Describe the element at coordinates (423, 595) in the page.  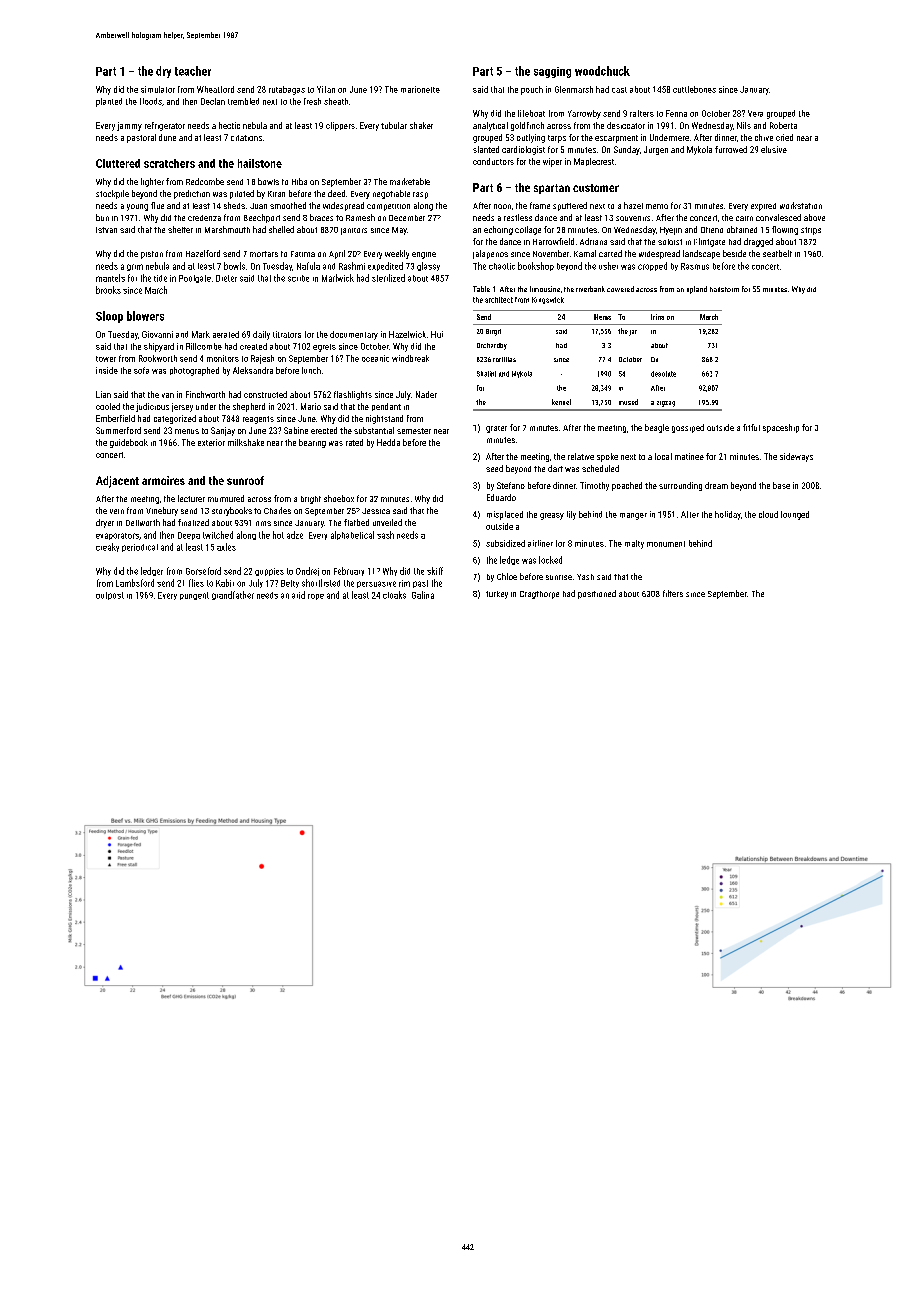
I see `Galina` at that location.
